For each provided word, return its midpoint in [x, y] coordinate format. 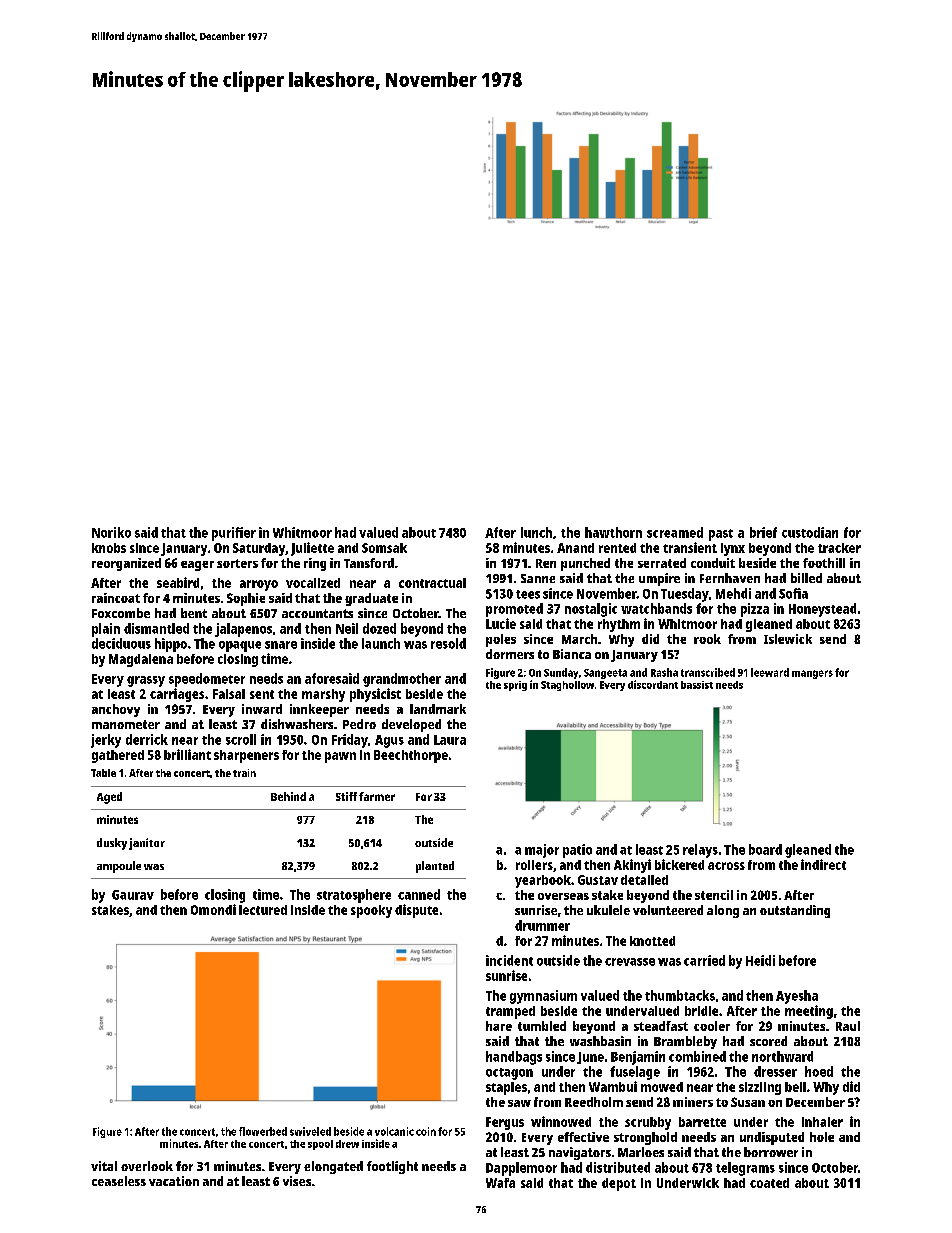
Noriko [111, 532]
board [765, 849]
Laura [450, 740]
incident [509, 960]
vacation [174, 1181]
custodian [810, 532]
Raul [848, 1026]
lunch [536, 532]
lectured [263, 910]
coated [769, 1183]
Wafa [500, 1183]
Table [103, 773]
